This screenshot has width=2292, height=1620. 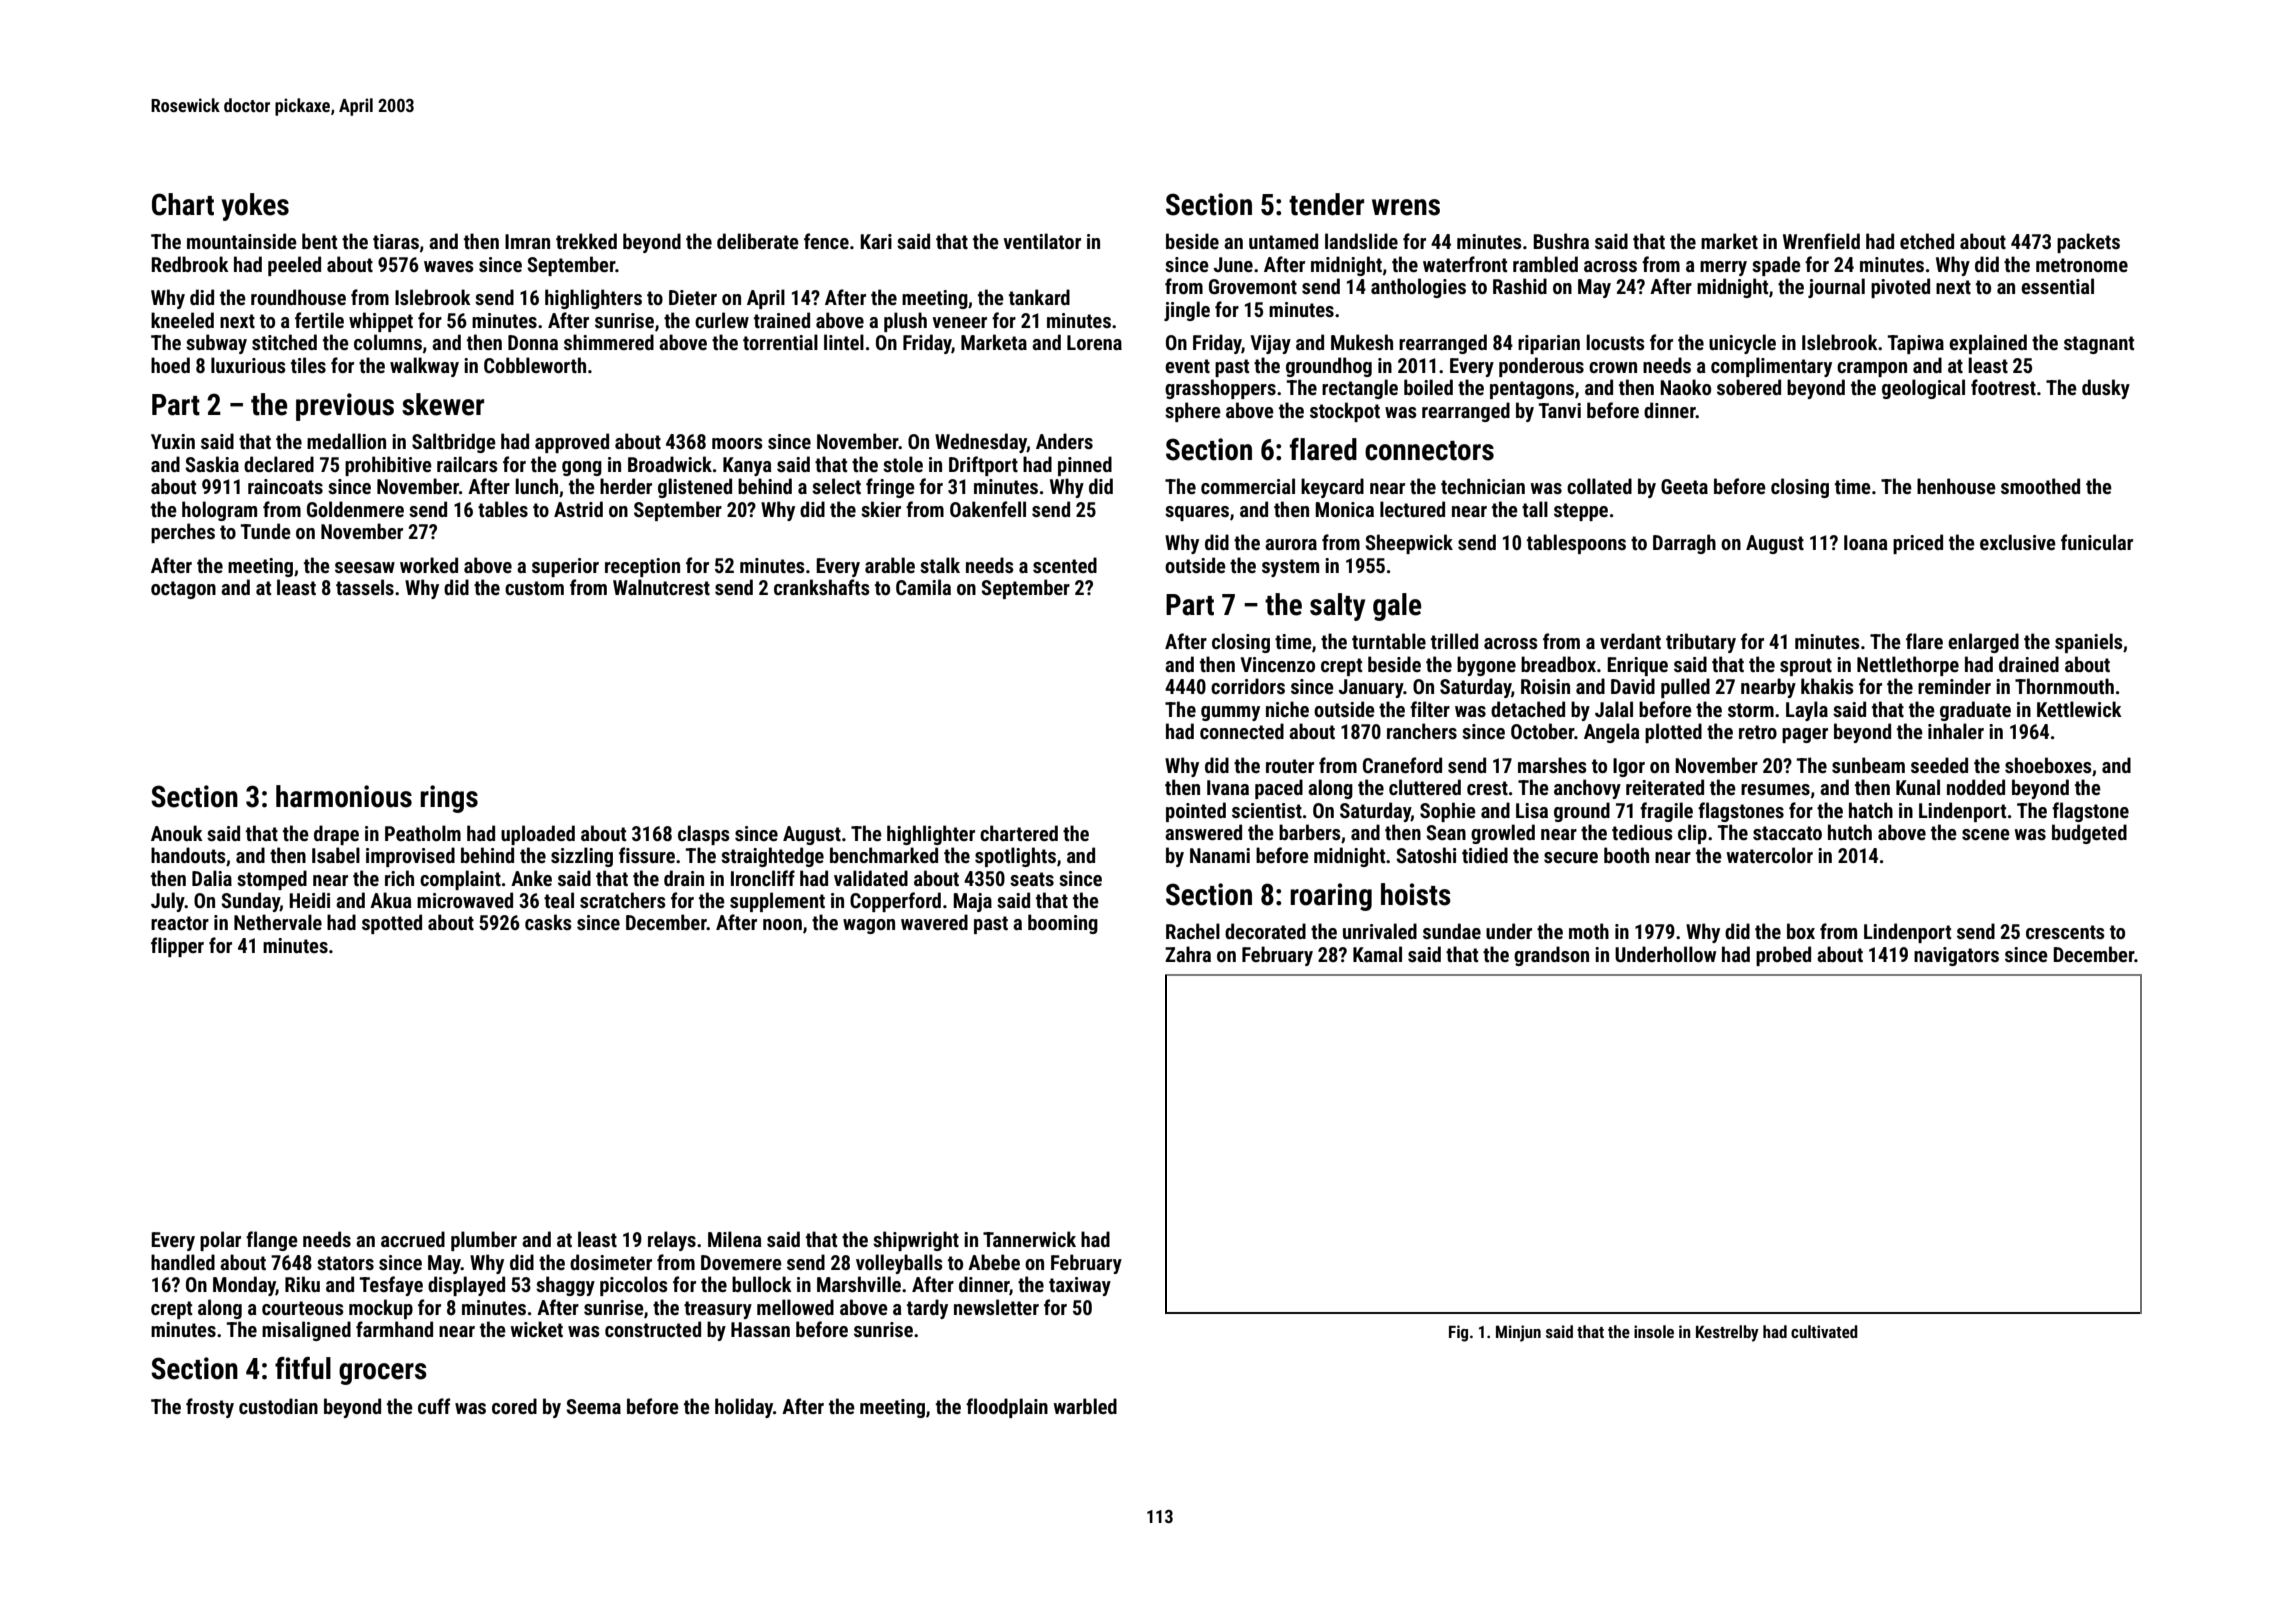 I want to click on octagon, so click(x=183, y=590).
